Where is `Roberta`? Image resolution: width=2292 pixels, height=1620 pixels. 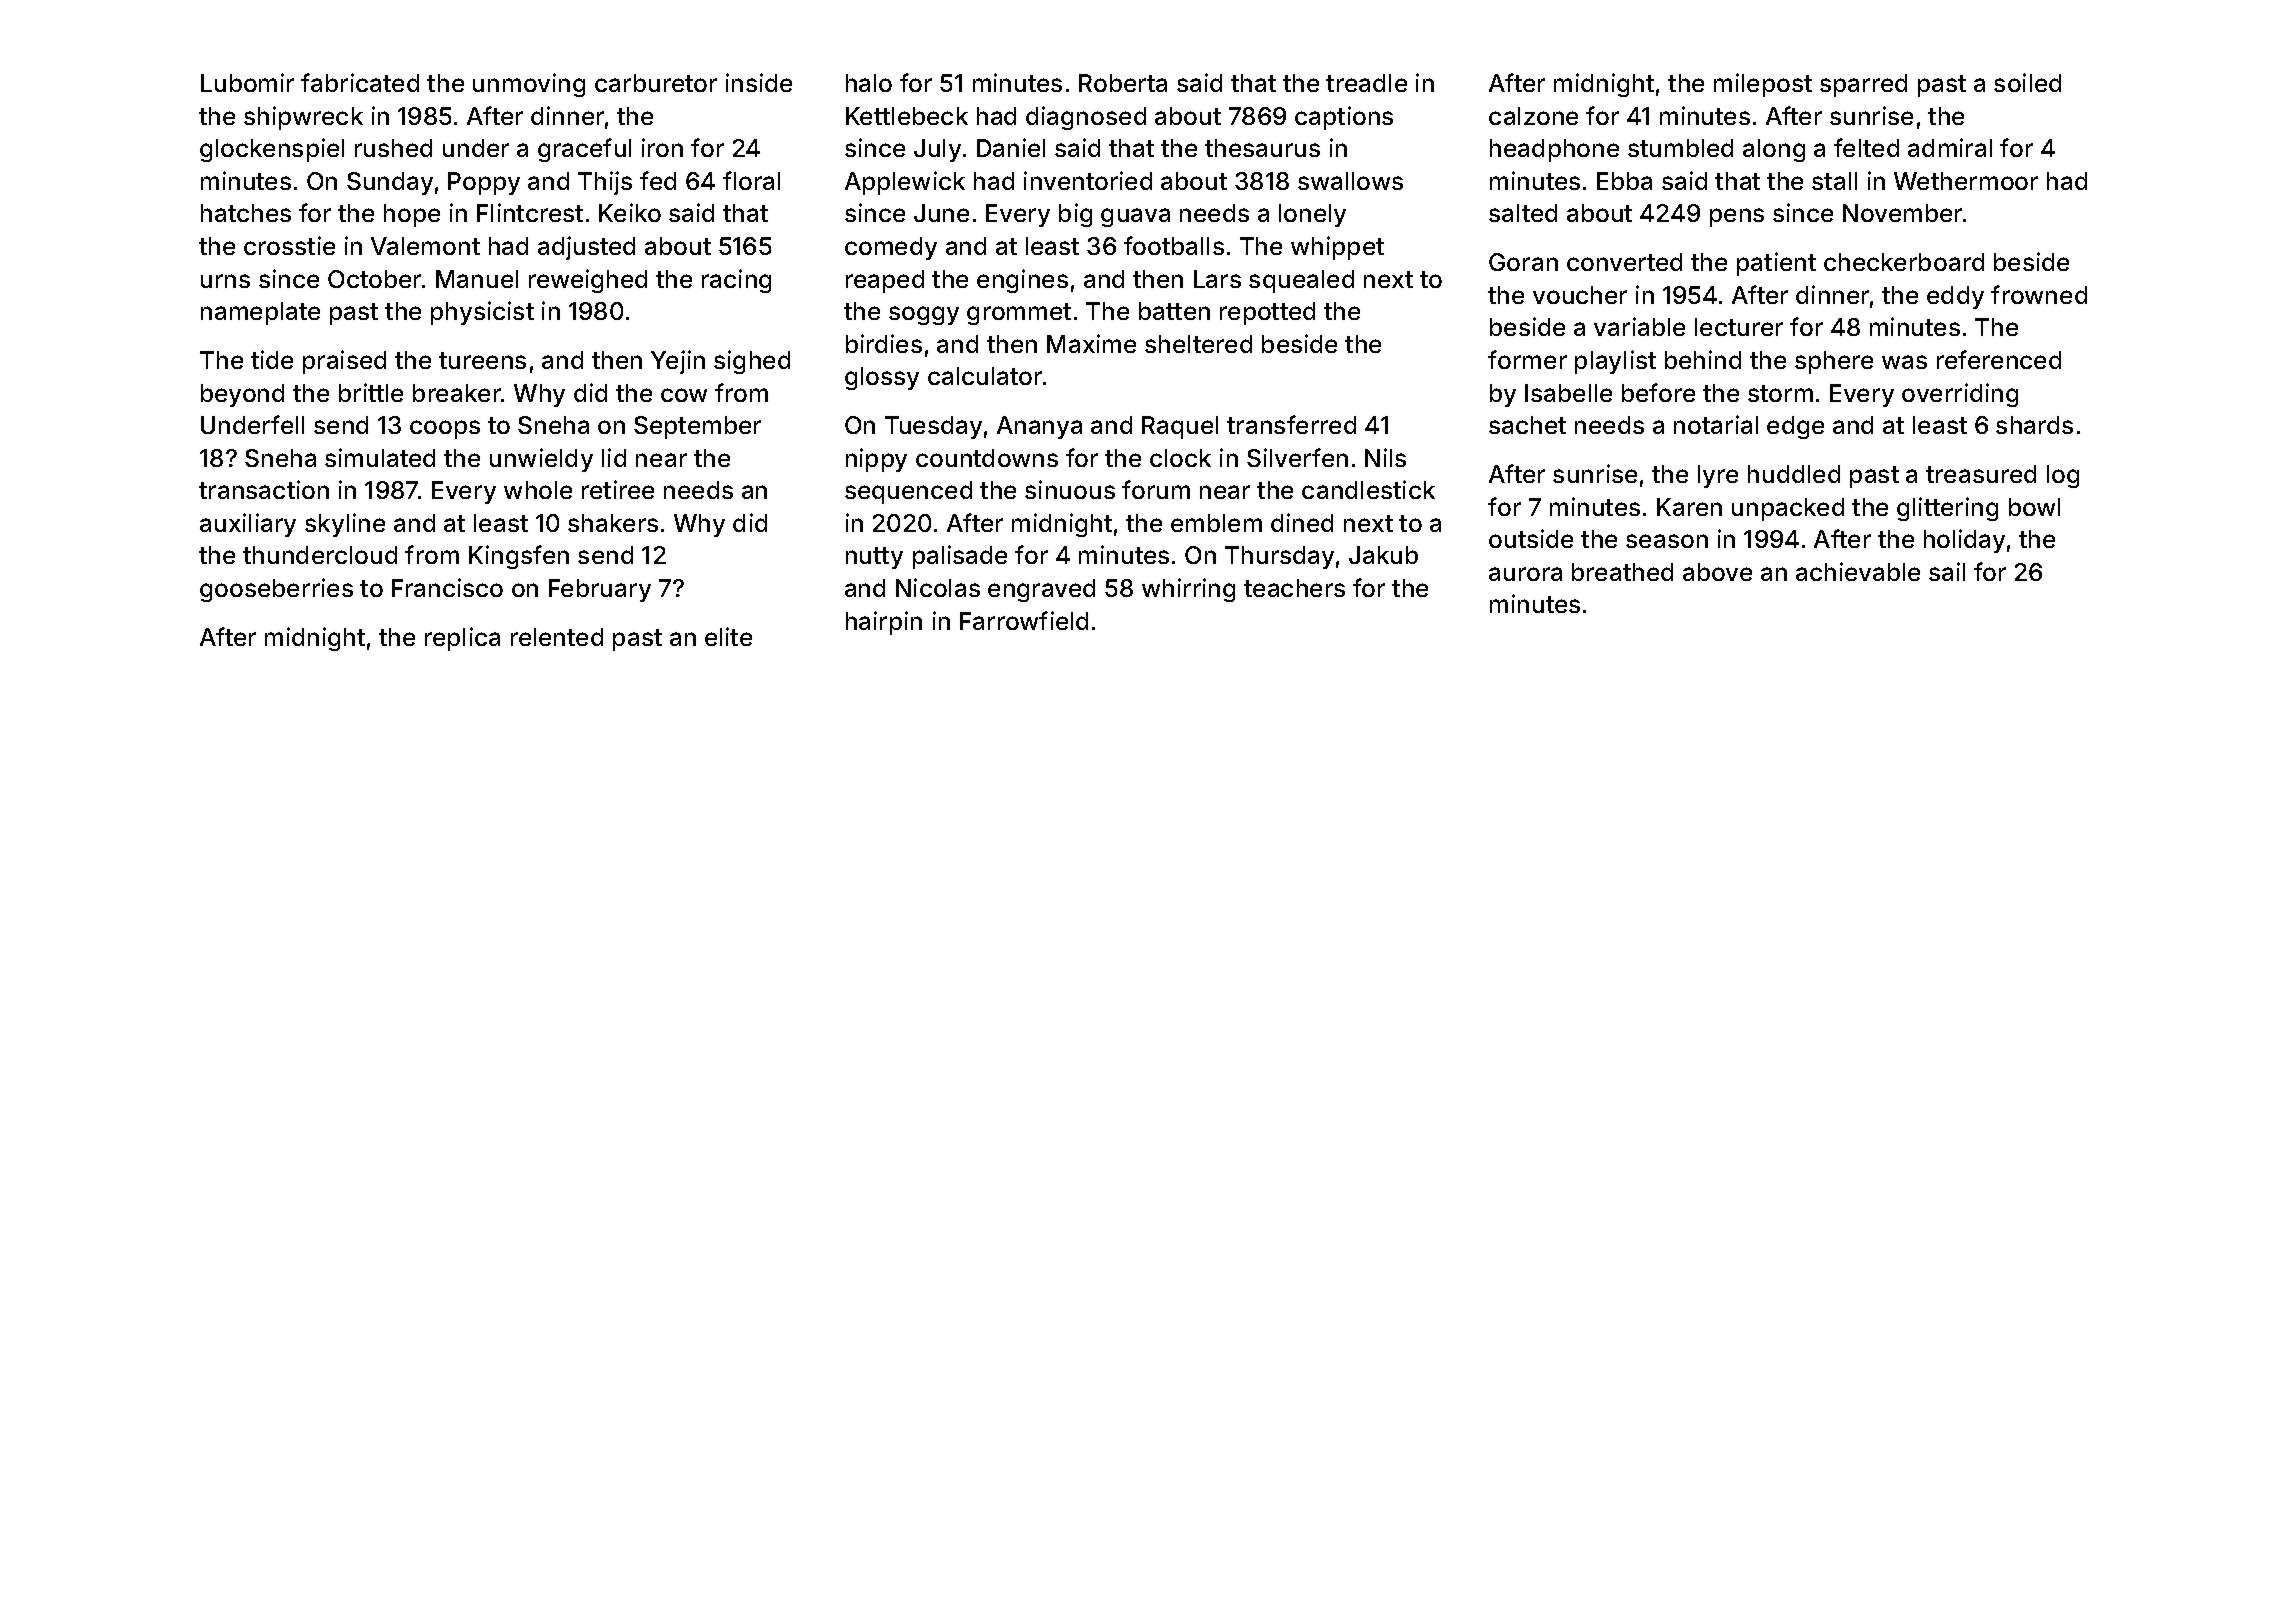 Roberta is located at coordinates (1123, 83).
